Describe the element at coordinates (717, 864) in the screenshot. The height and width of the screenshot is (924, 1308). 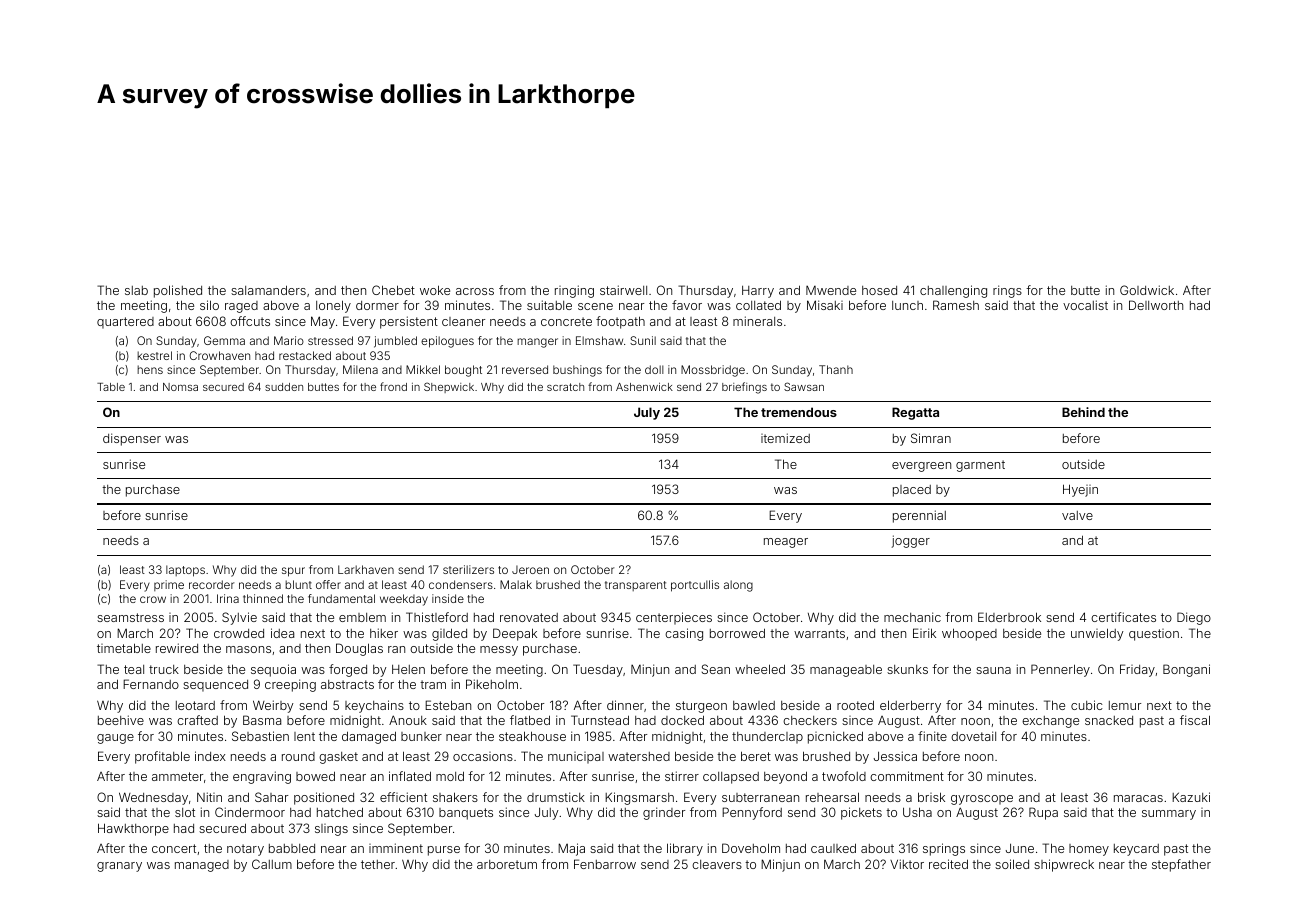
I see `cleavers` at that location.
